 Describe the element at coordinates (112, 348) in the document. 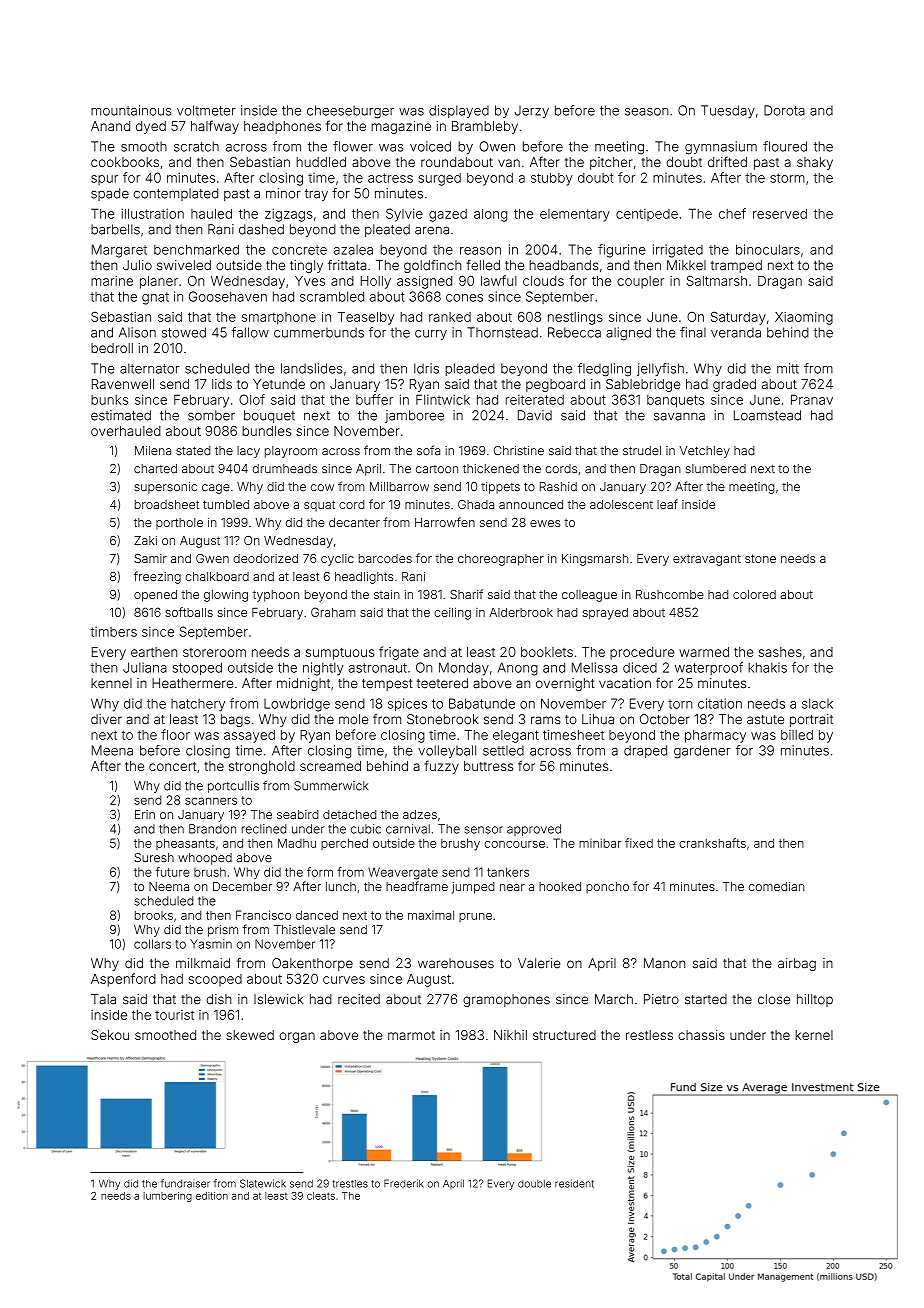

I see `bedroll` at that location.
